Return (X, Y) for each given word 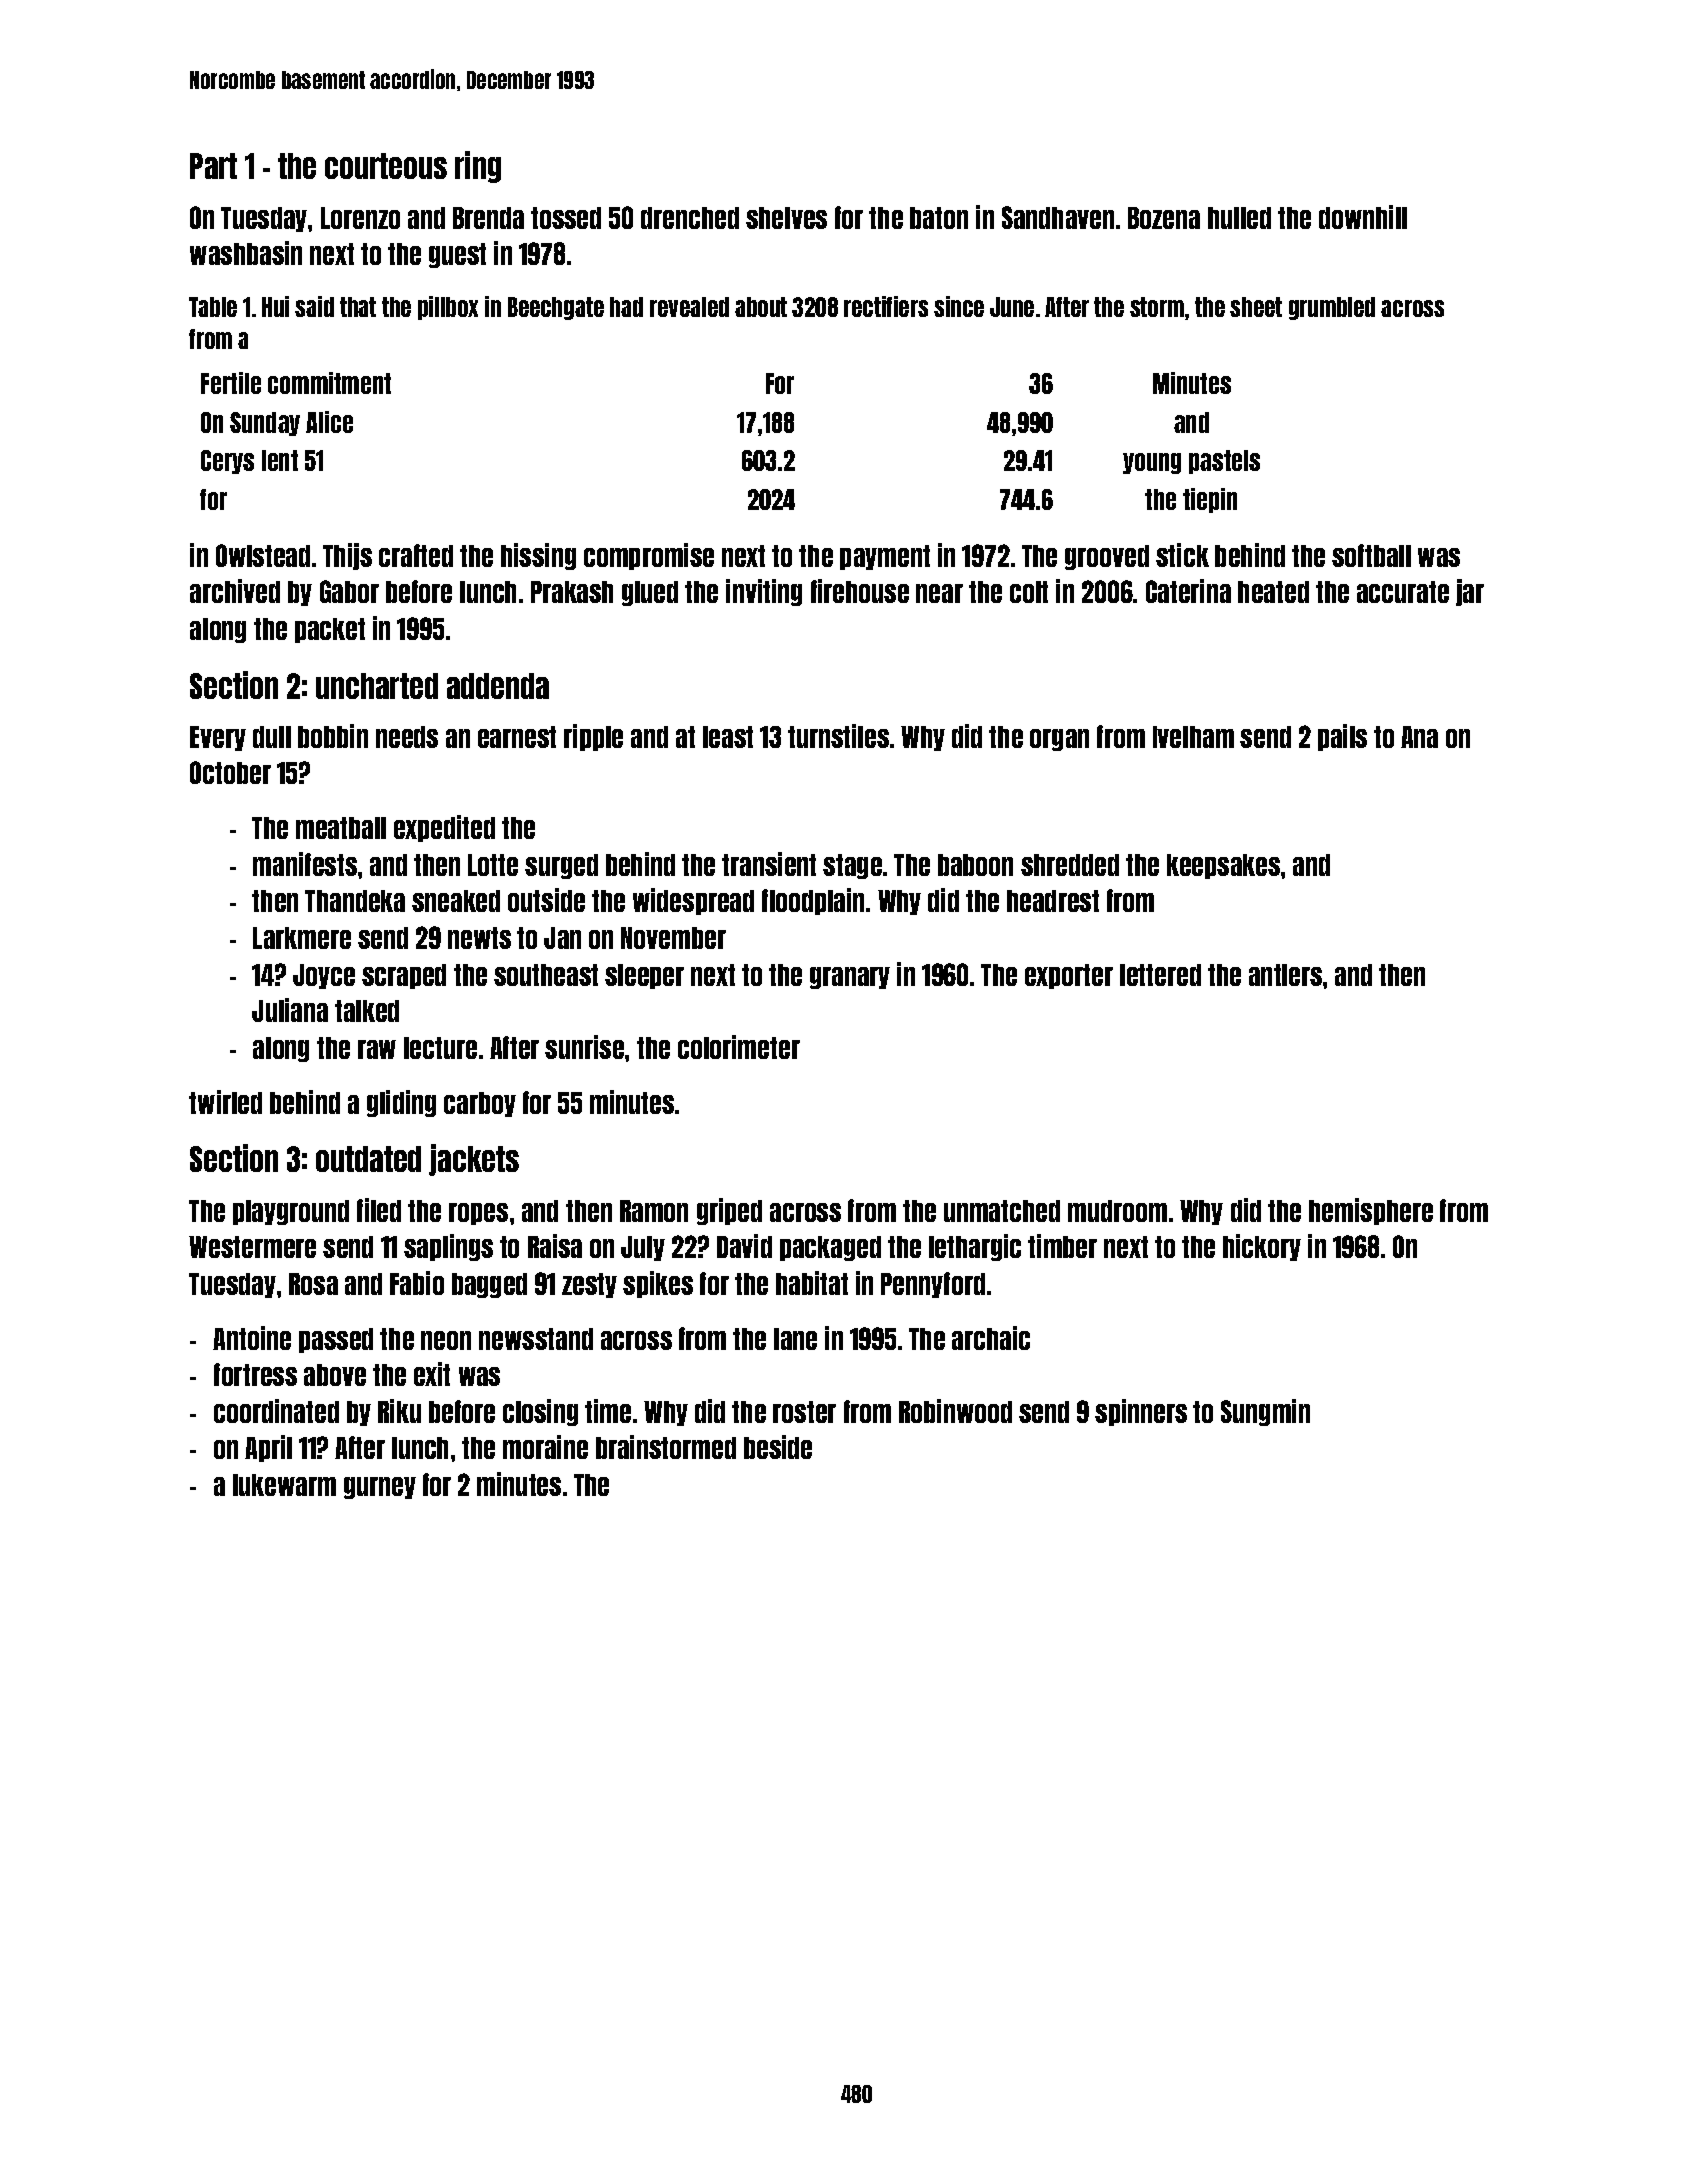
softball (1371, 555)
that (358, 307)
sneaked (456, 901)
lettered (1160, 975)
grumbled (1332, 308)
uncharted (377, 686)
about (761, 307)
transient (769, 864)
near (939, 593)
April (268, 1448)
